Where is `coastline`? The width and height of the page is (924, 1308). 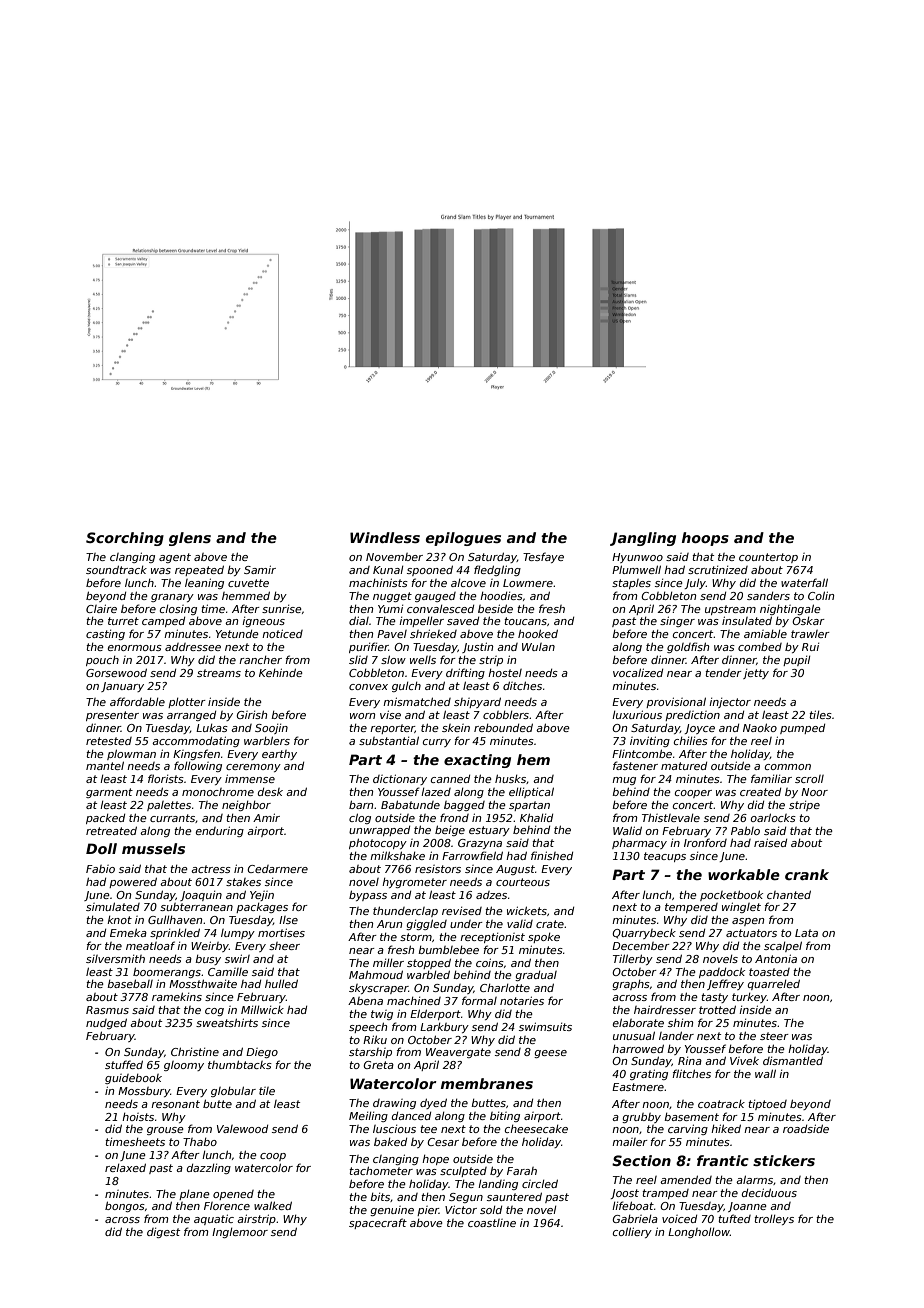
coastline is located at coordinates (492, 1223).
